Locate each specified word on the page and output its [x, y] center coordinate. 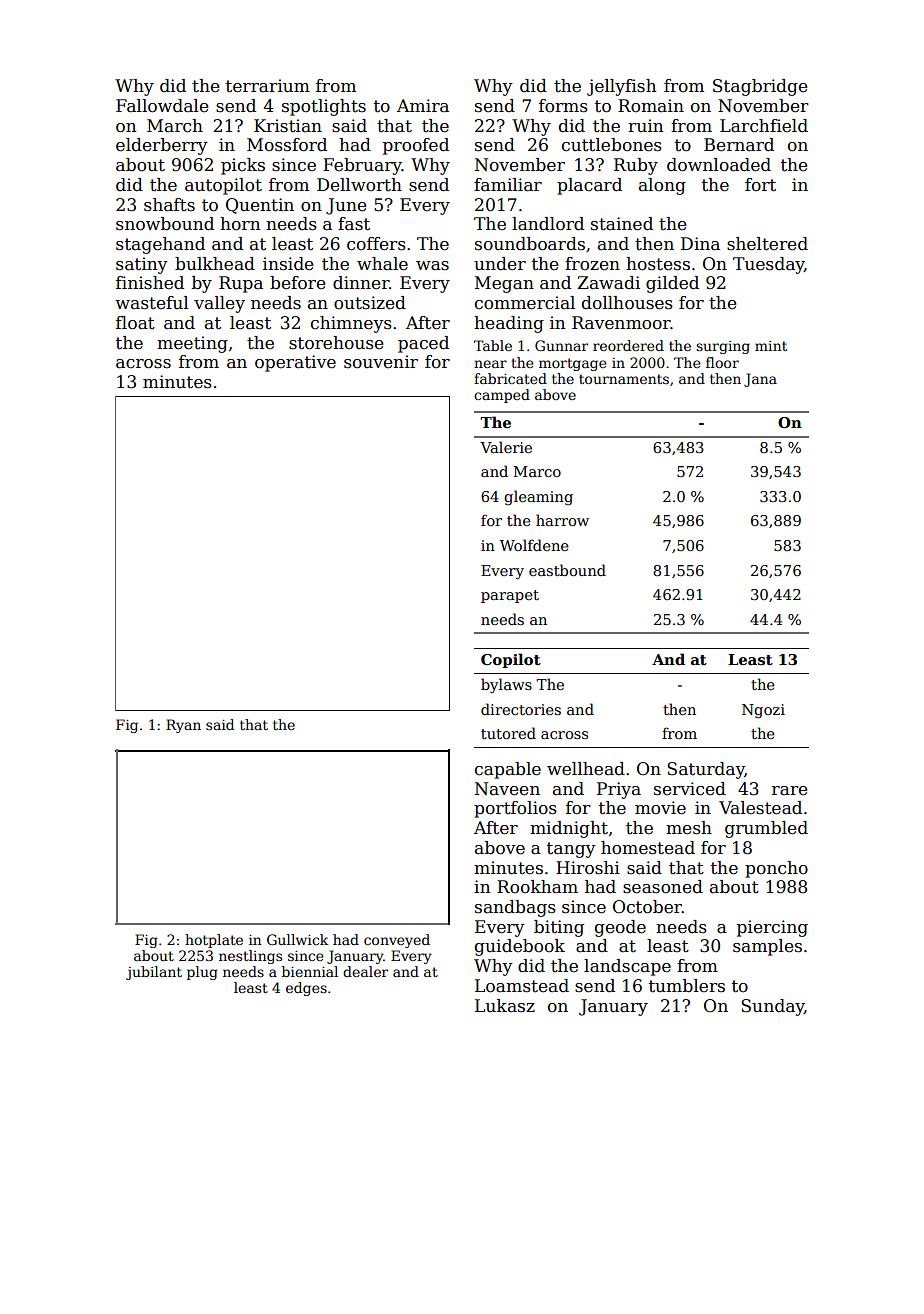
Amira [423, 106]
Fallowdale [162, 106]
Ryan [183, 726]
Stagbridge [760, 87]
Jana [760, 380]
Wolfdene [534, 545]
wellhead [586, 769]
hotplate [214, 941]
